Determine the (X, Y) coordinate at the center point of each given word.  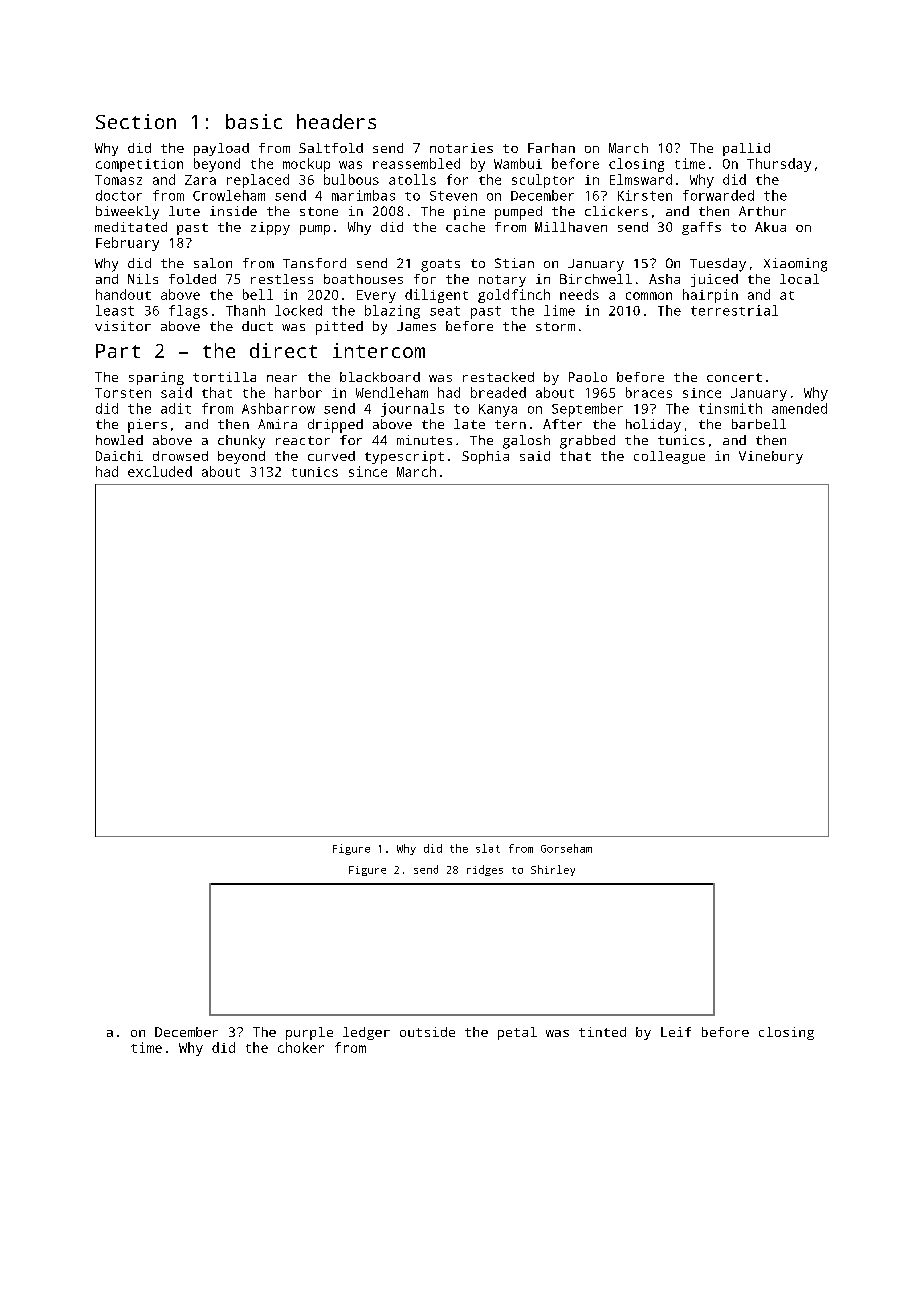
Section (136, 121)
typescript (404, 457)
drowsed (180, 456)
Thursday (779, 165)
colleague (669, 457)
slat (488, 848)
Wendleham (392, 392)
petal (517, 1033)
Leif (676, 1032)
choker (301, 1047)
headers (336, 121)
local (799, 279)
